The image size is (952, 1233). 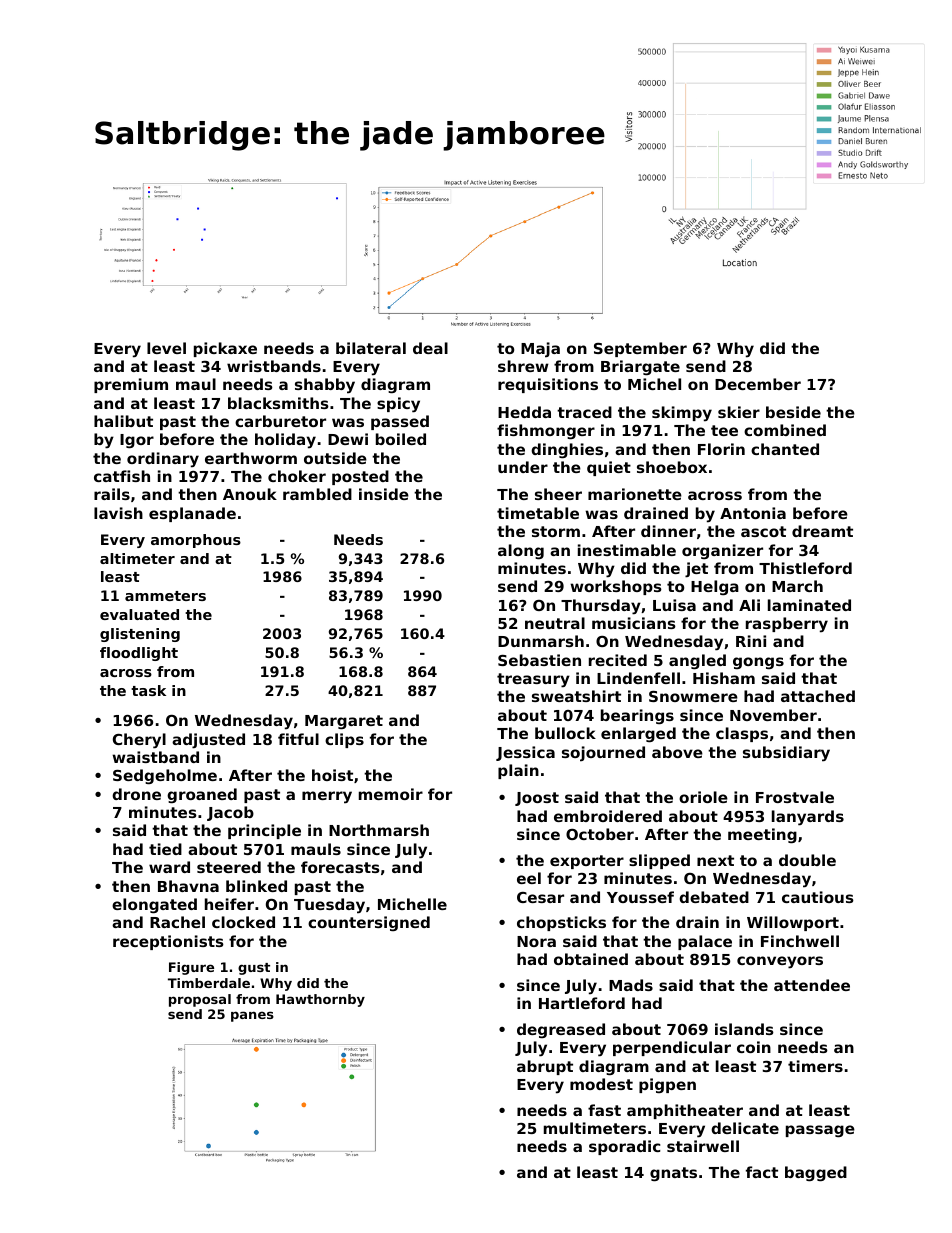 I want to click on Hawthornby, so click(x=320, y=1000).
